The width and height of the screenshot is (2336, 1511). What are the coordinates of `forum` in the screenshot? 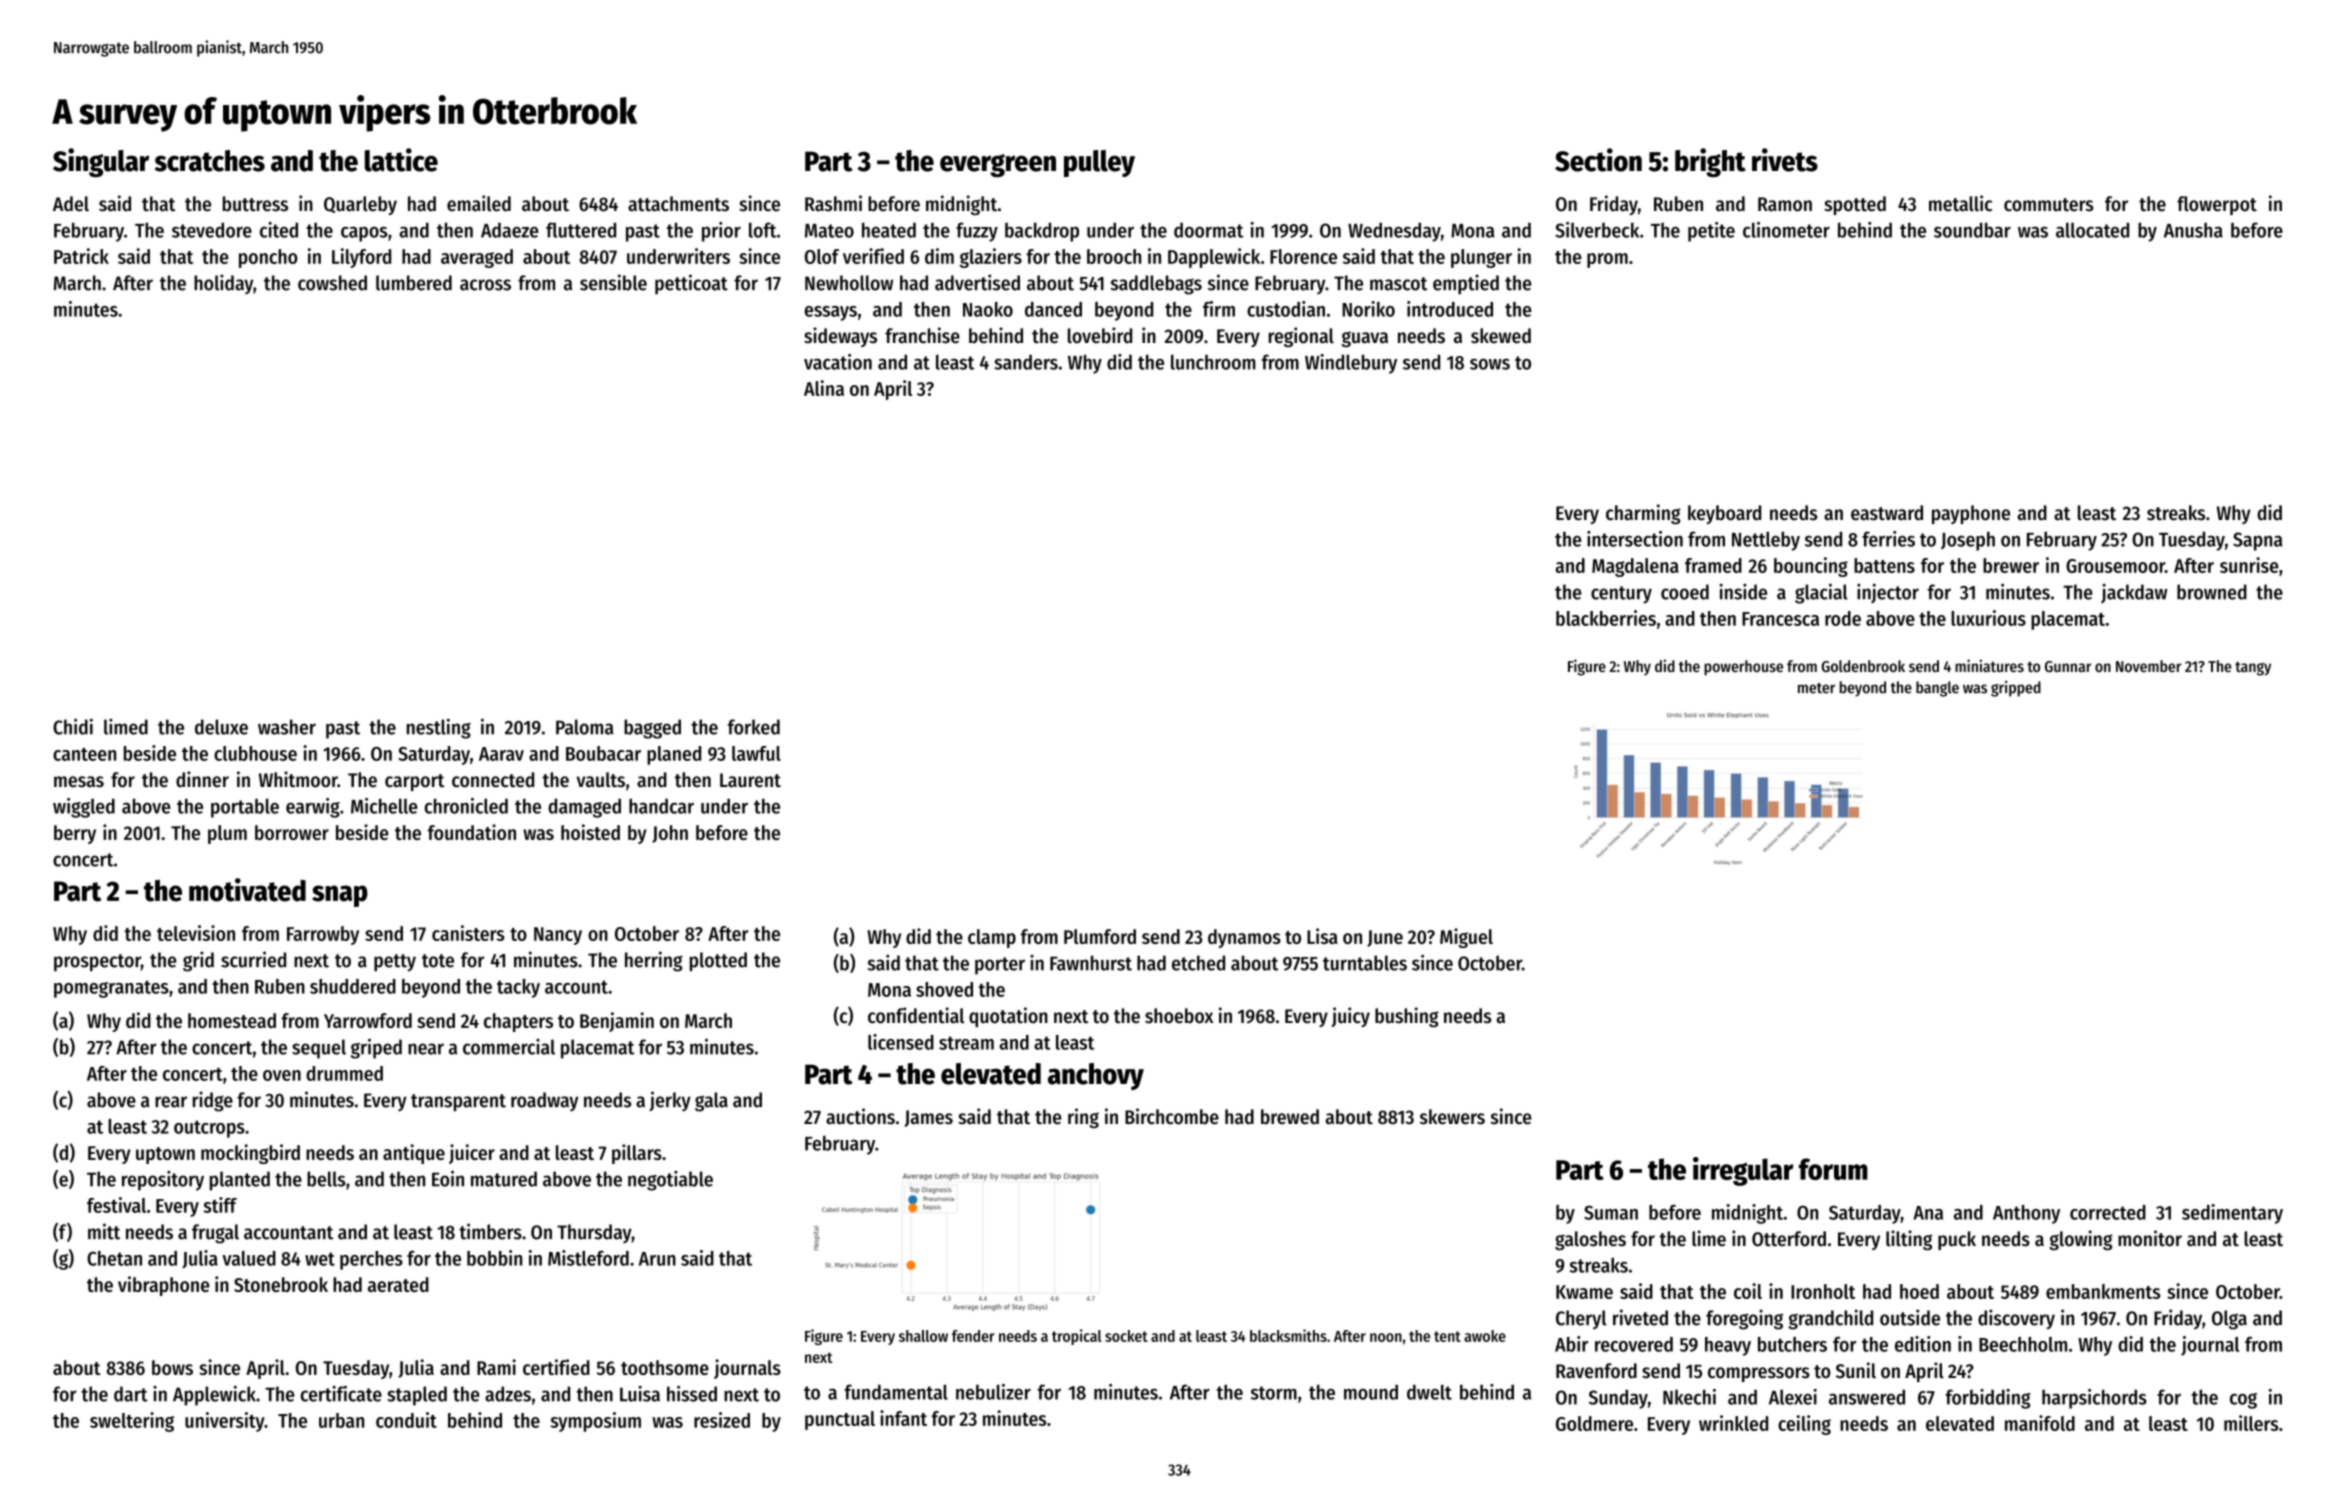 It's located at (1833, 1169).
